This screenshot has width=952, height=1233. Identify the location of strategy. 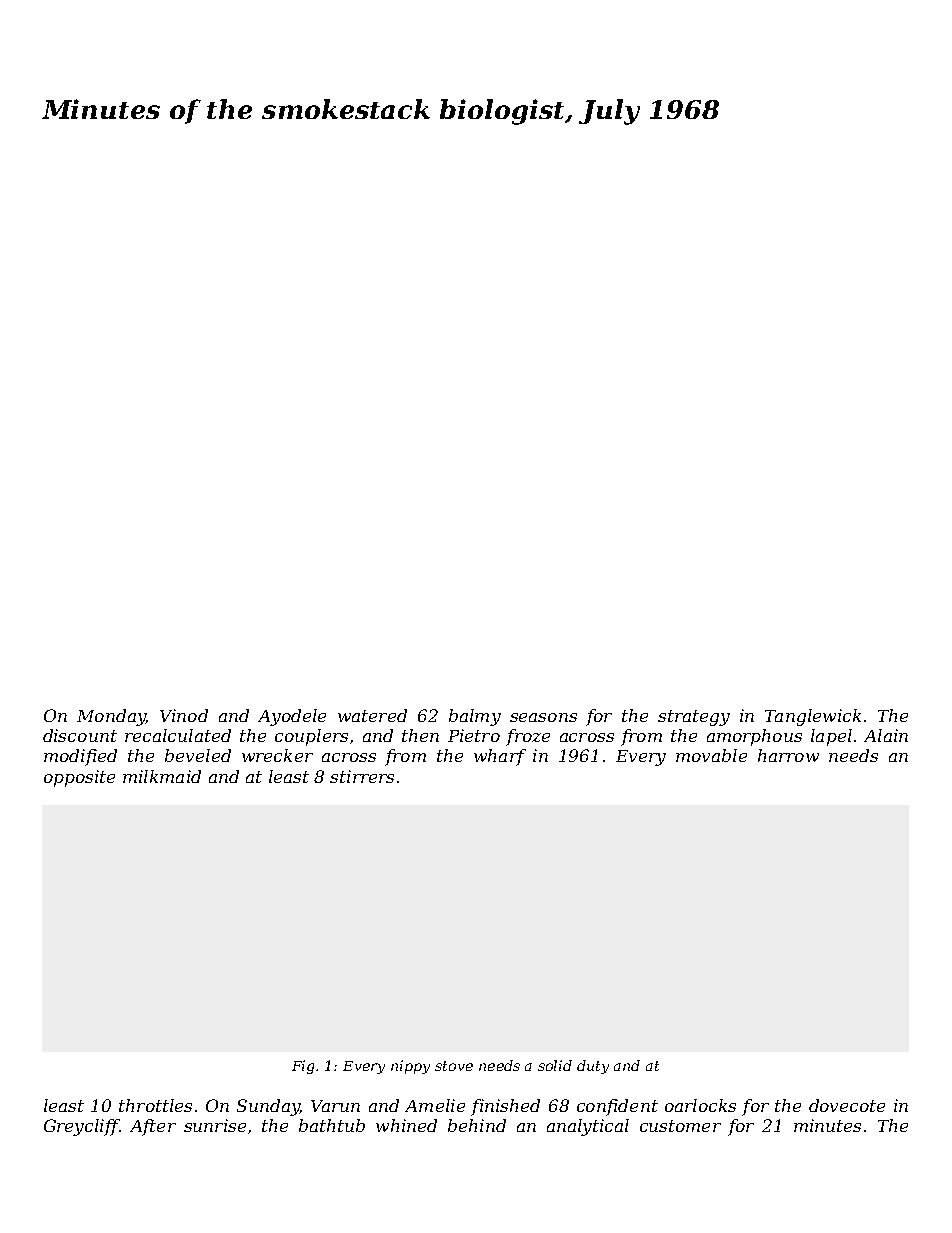
(694, 718).
